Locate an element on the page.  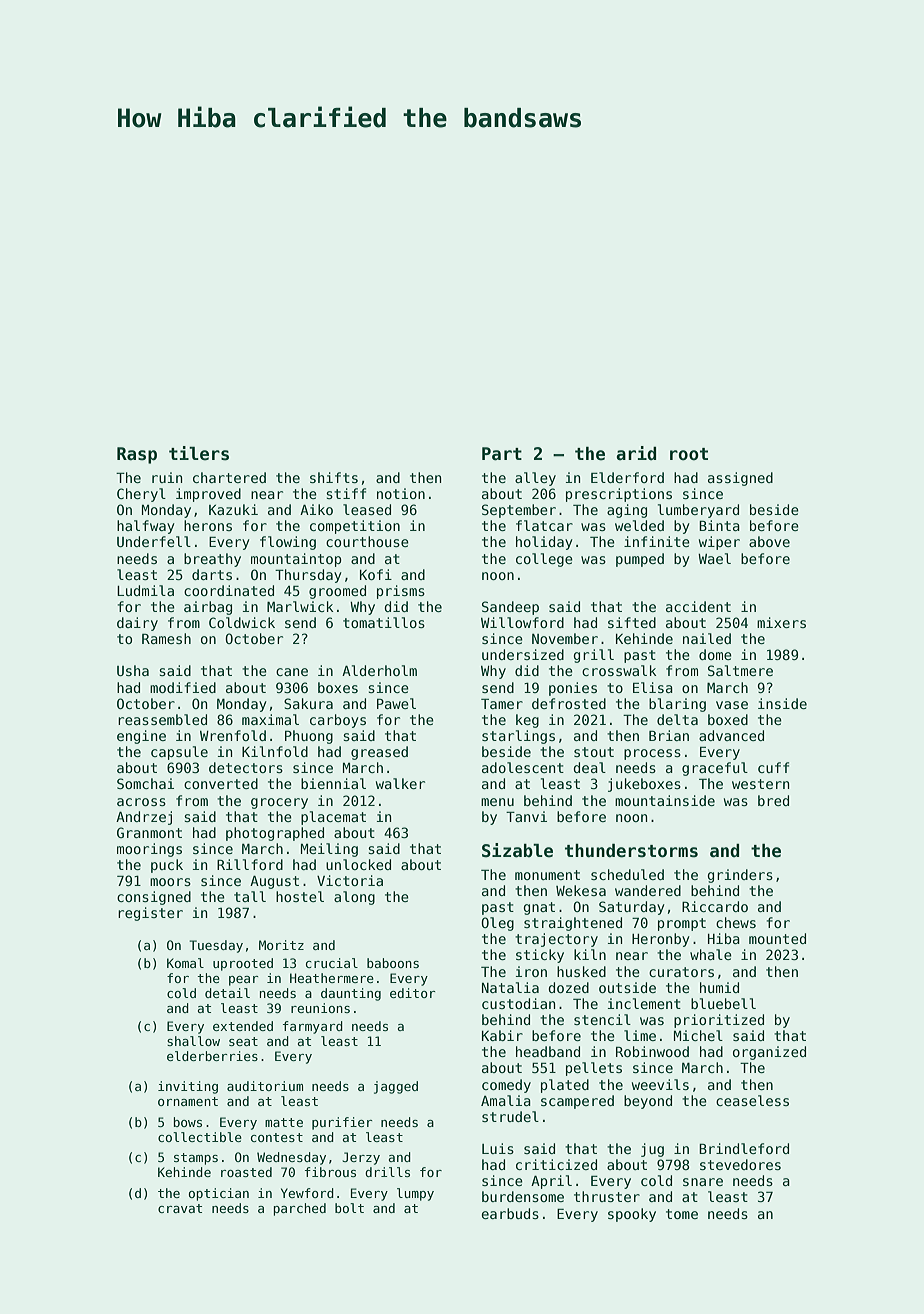
chews is located at coordinates (736, 922).
